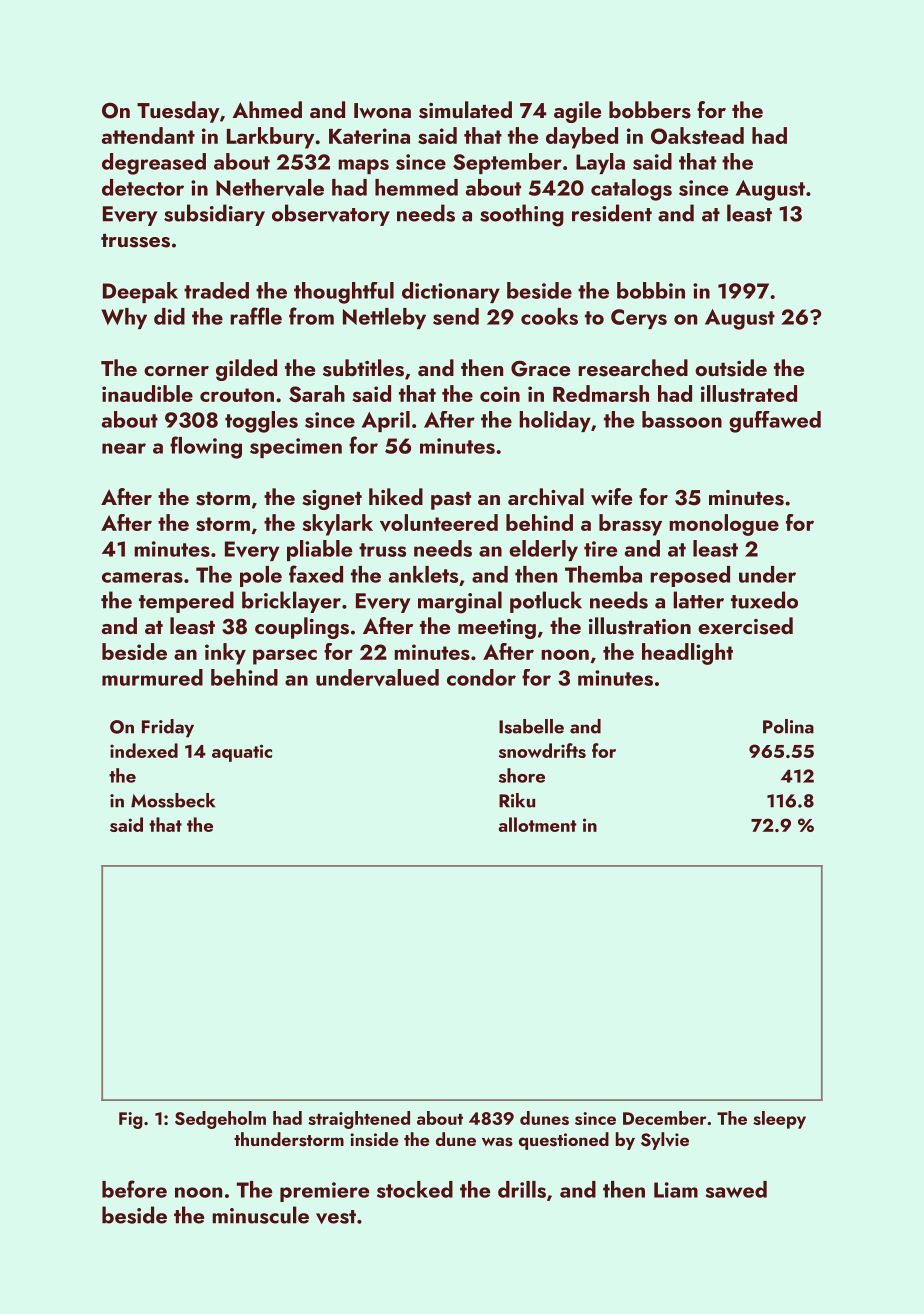 This screenshot has width=924, height=1314. I want to click on cooks, so click(549, 316).
